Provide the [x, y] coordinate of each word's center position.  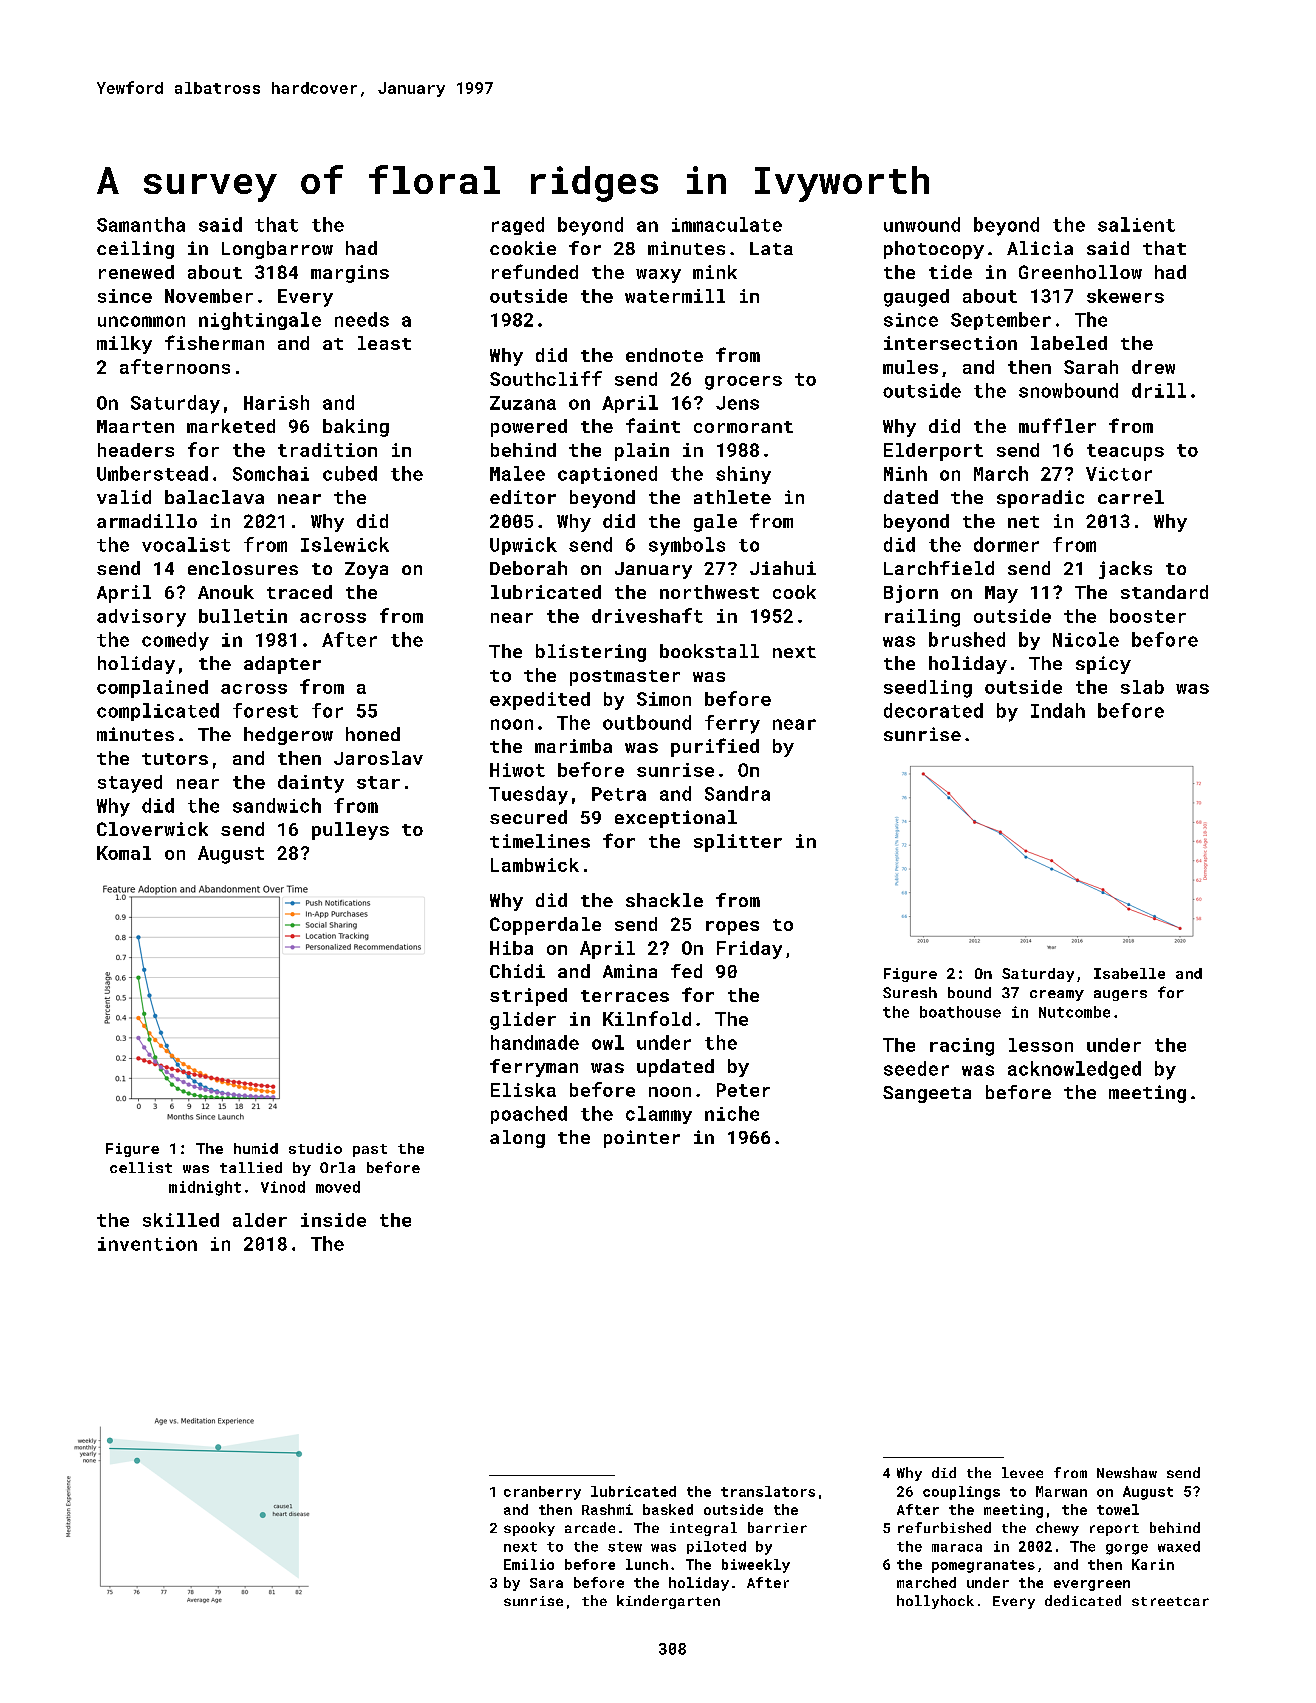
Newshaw [1127, 1472]
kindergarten [668, 1602]
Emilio [529, 1564]
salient [1136, 224]
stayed [130, 784]
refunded [535, 271]
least [384, 343]
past [370, 1150]
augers [1120, 995]
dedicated [1083, 1600]
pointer [642, 1139]
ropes [732, 928]
